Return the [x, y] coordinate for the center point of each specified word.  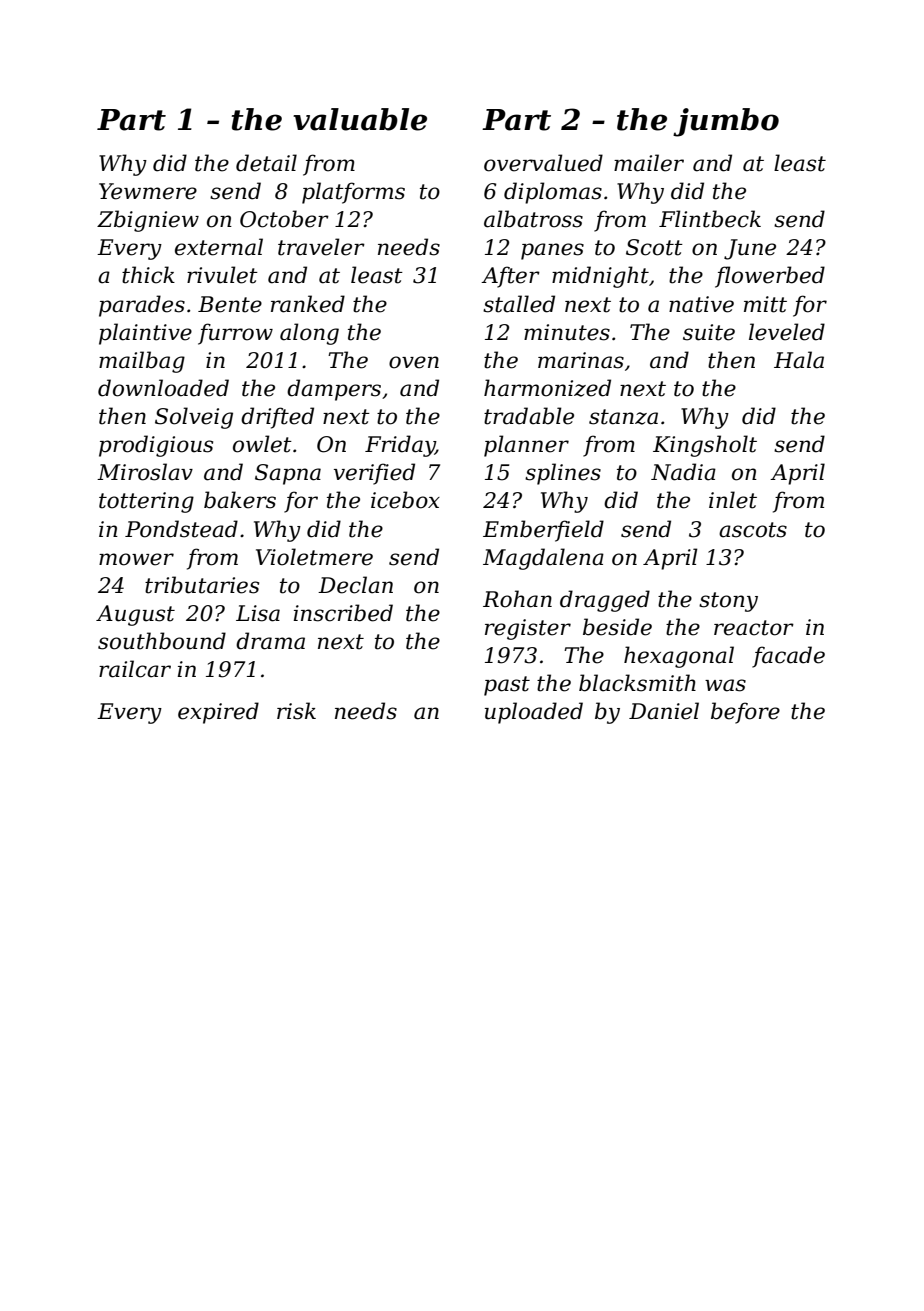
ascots [753, 530]
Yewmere [148, 191]
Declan [355, 585]
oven [414, 362]
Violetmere [314, 557]
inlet [733, 500]
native [701, 304]
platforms [353, 193]
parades [142, 306]
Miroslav [145, 472]
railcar [135, 669]
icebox [405, 500]
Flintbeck [710, 219]
